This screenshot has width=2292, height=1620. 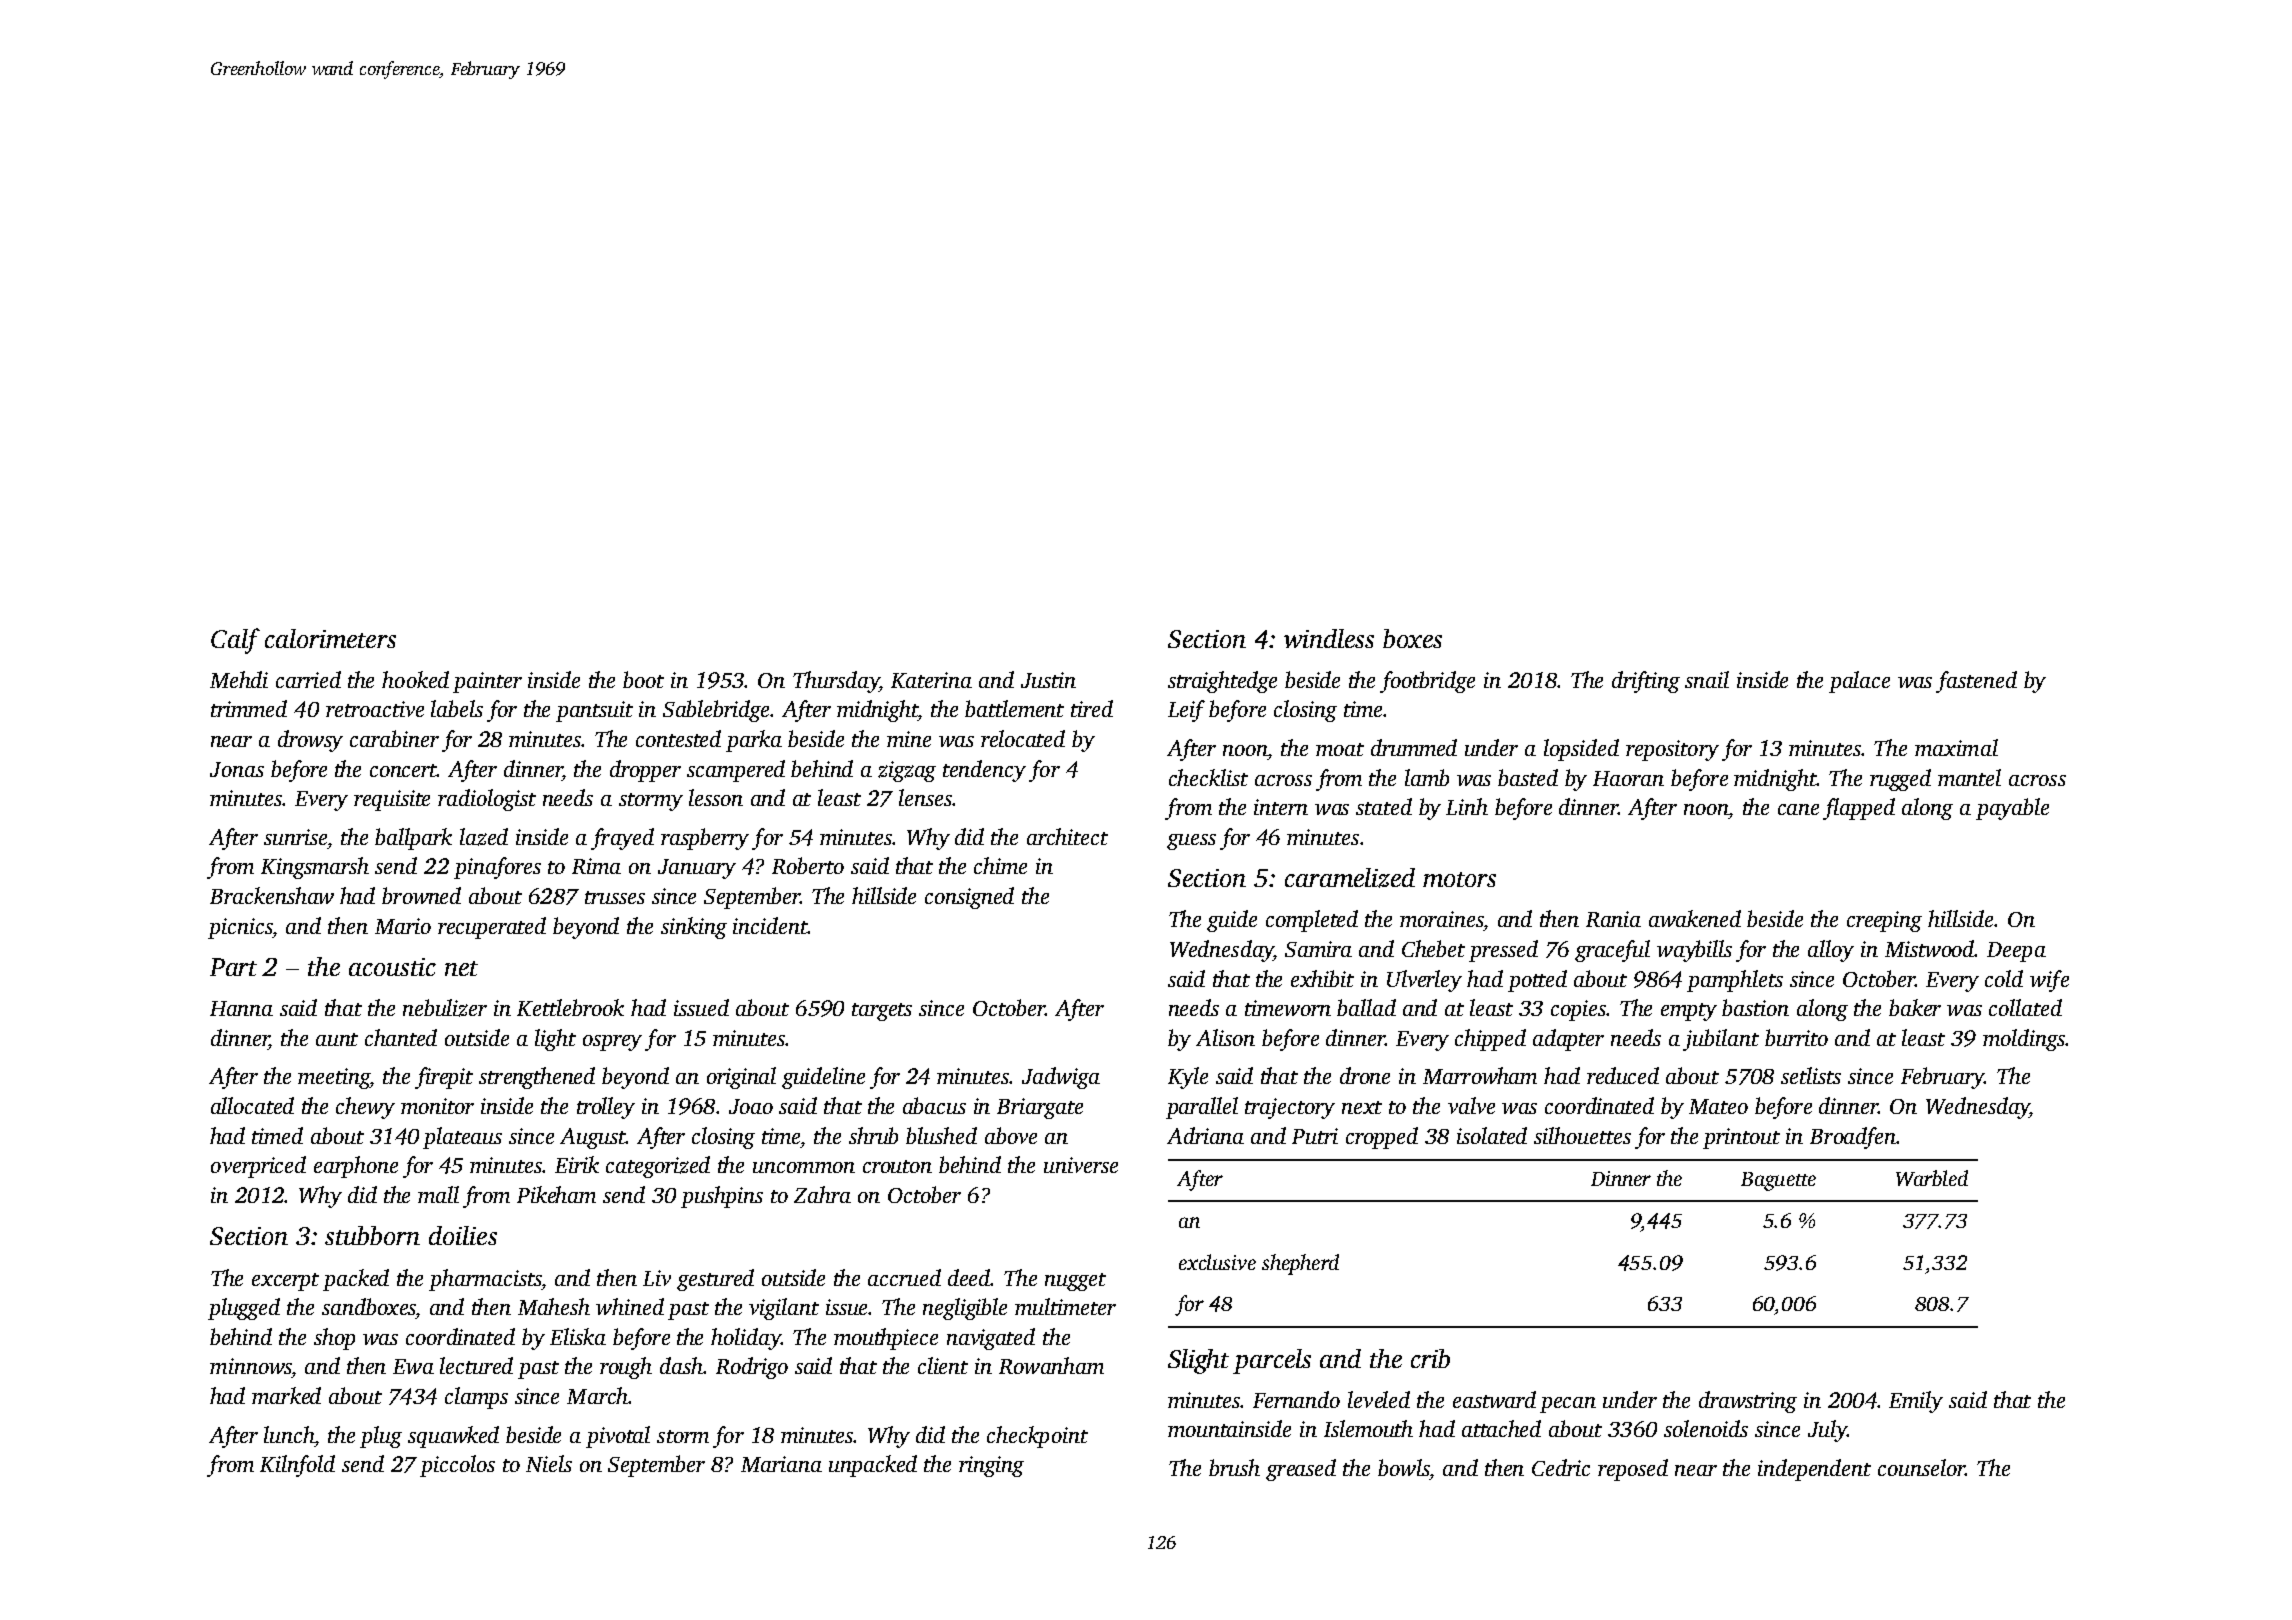 What do you see at coordinates (2024, 1040) in the screenshot?
I see `moldings` at bounding box center [2024, 1040].
